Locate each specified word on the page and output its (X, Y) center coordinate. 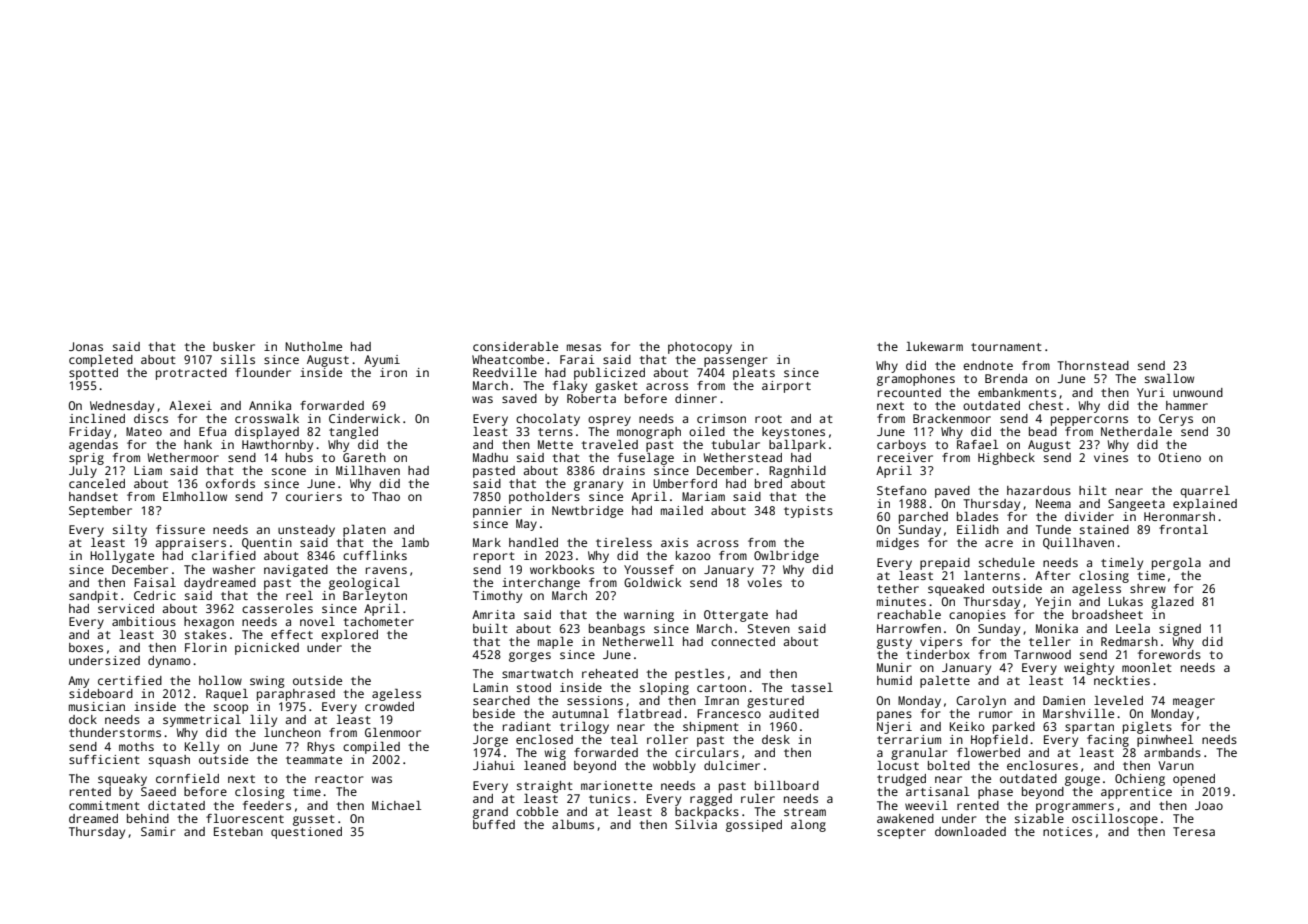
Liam (148, 470)
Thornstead (1093, 365)
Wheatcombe (508, 359)
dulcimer (732, 765)
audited (794, 713)
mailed (682, 510)
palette (945, 682)
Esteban (238, 831)
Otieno (1180, 457)
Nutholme (313, 346)
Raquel (227, 695)
